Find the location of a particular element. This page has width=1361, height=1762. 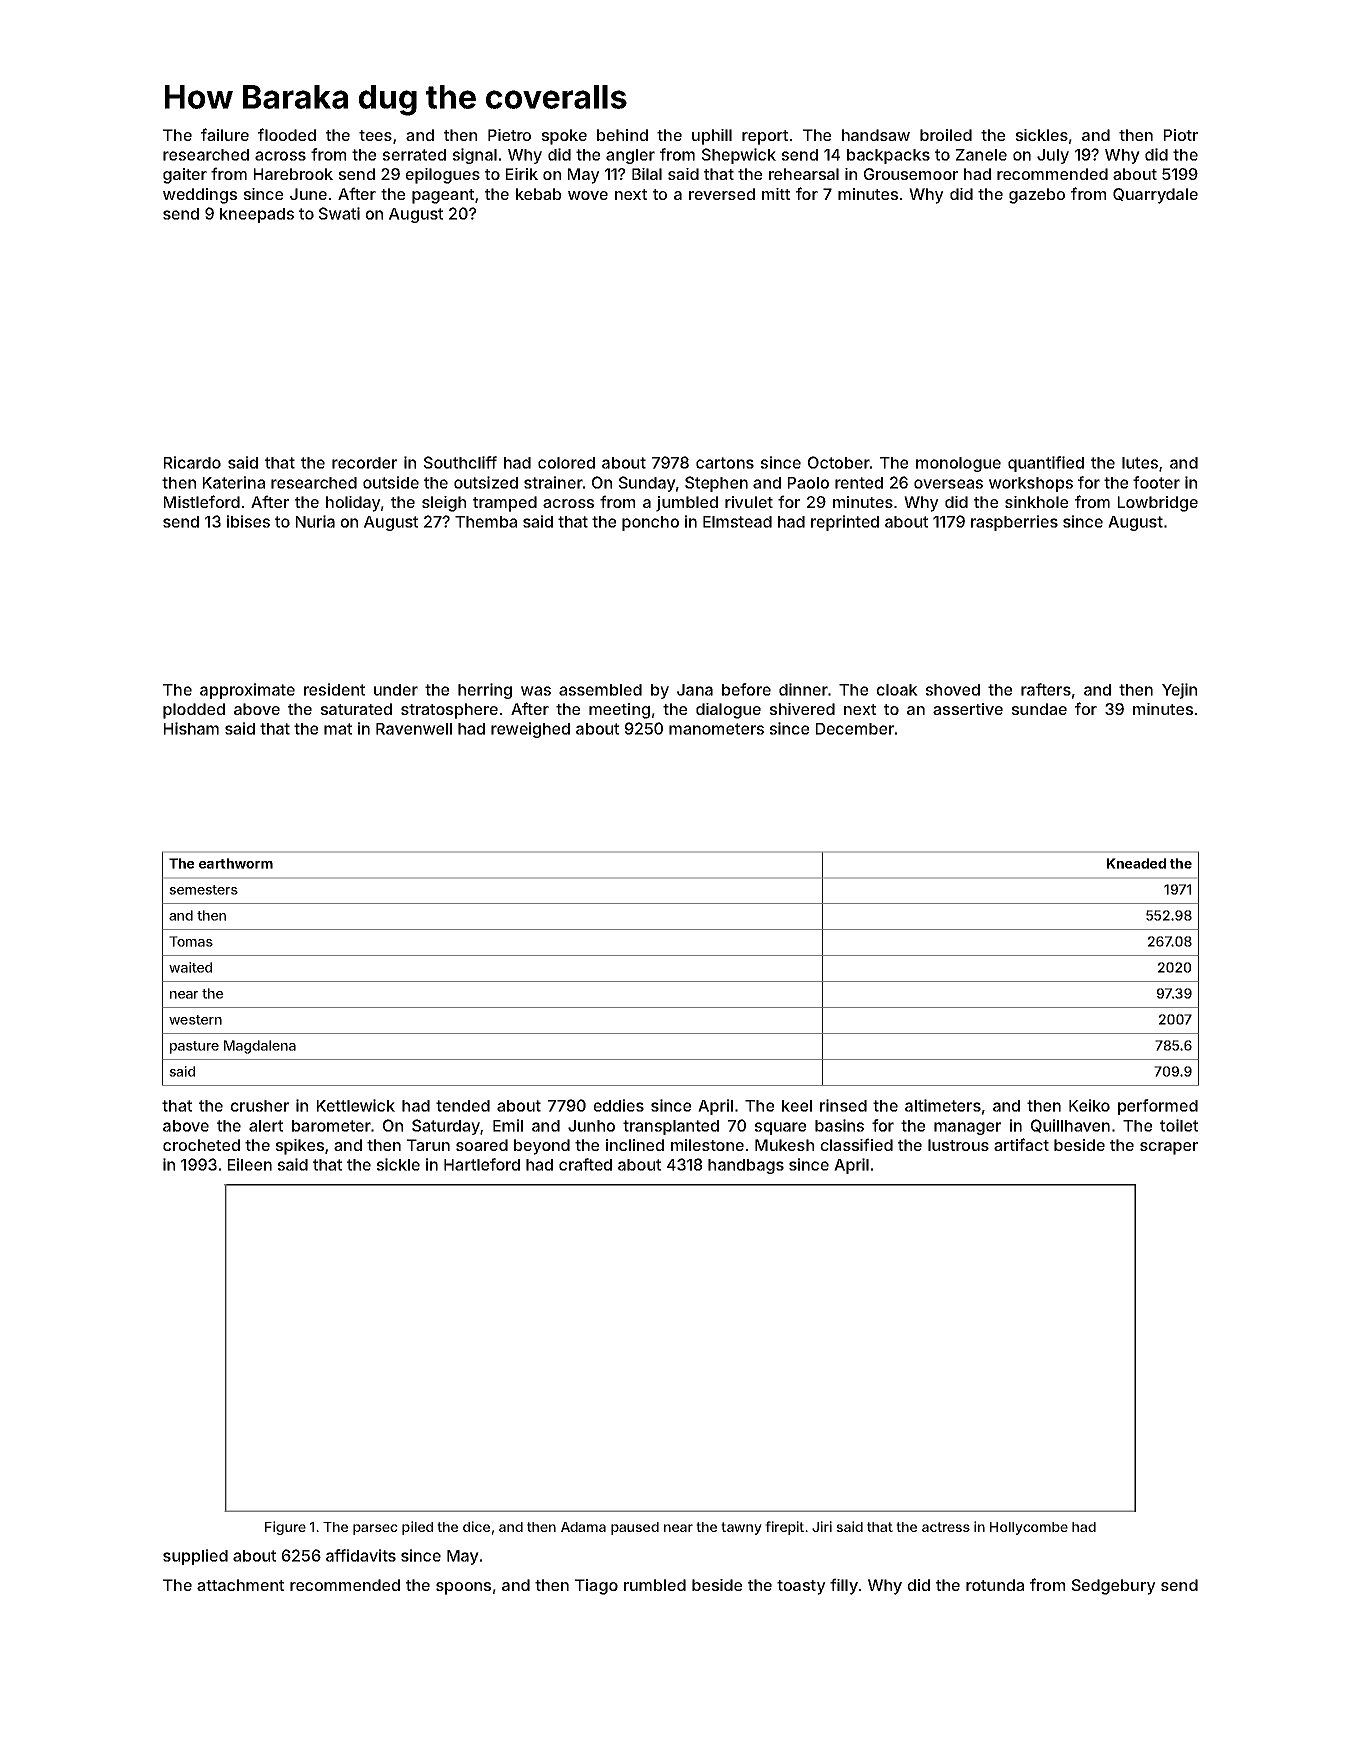

performed is located at coordinates (1158, 1107).
